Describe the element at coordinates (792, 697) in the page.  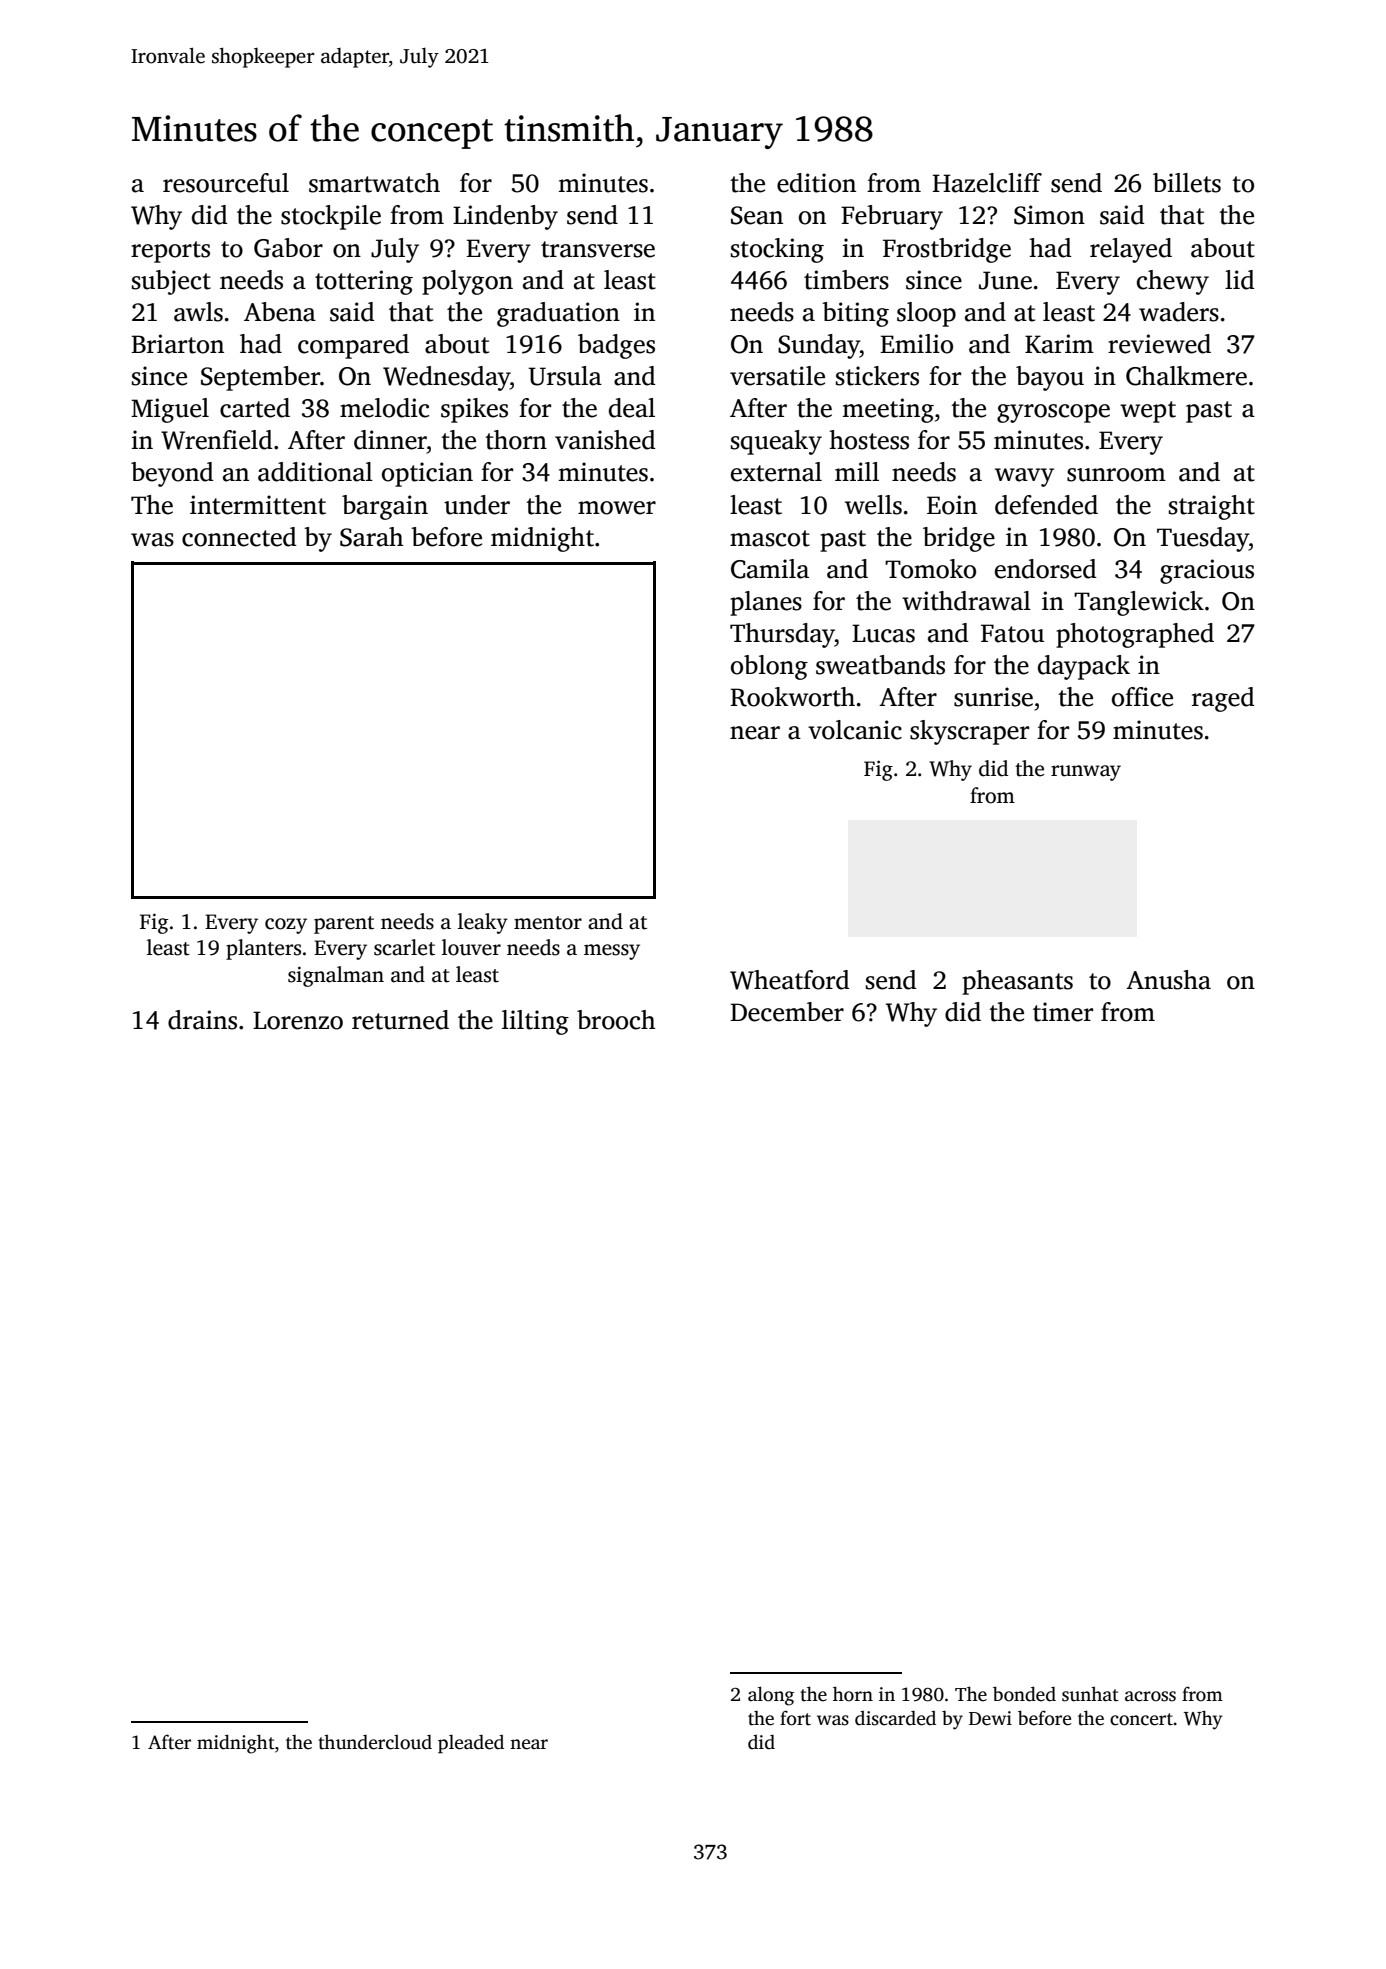
I see `Rookworth` at that location.
